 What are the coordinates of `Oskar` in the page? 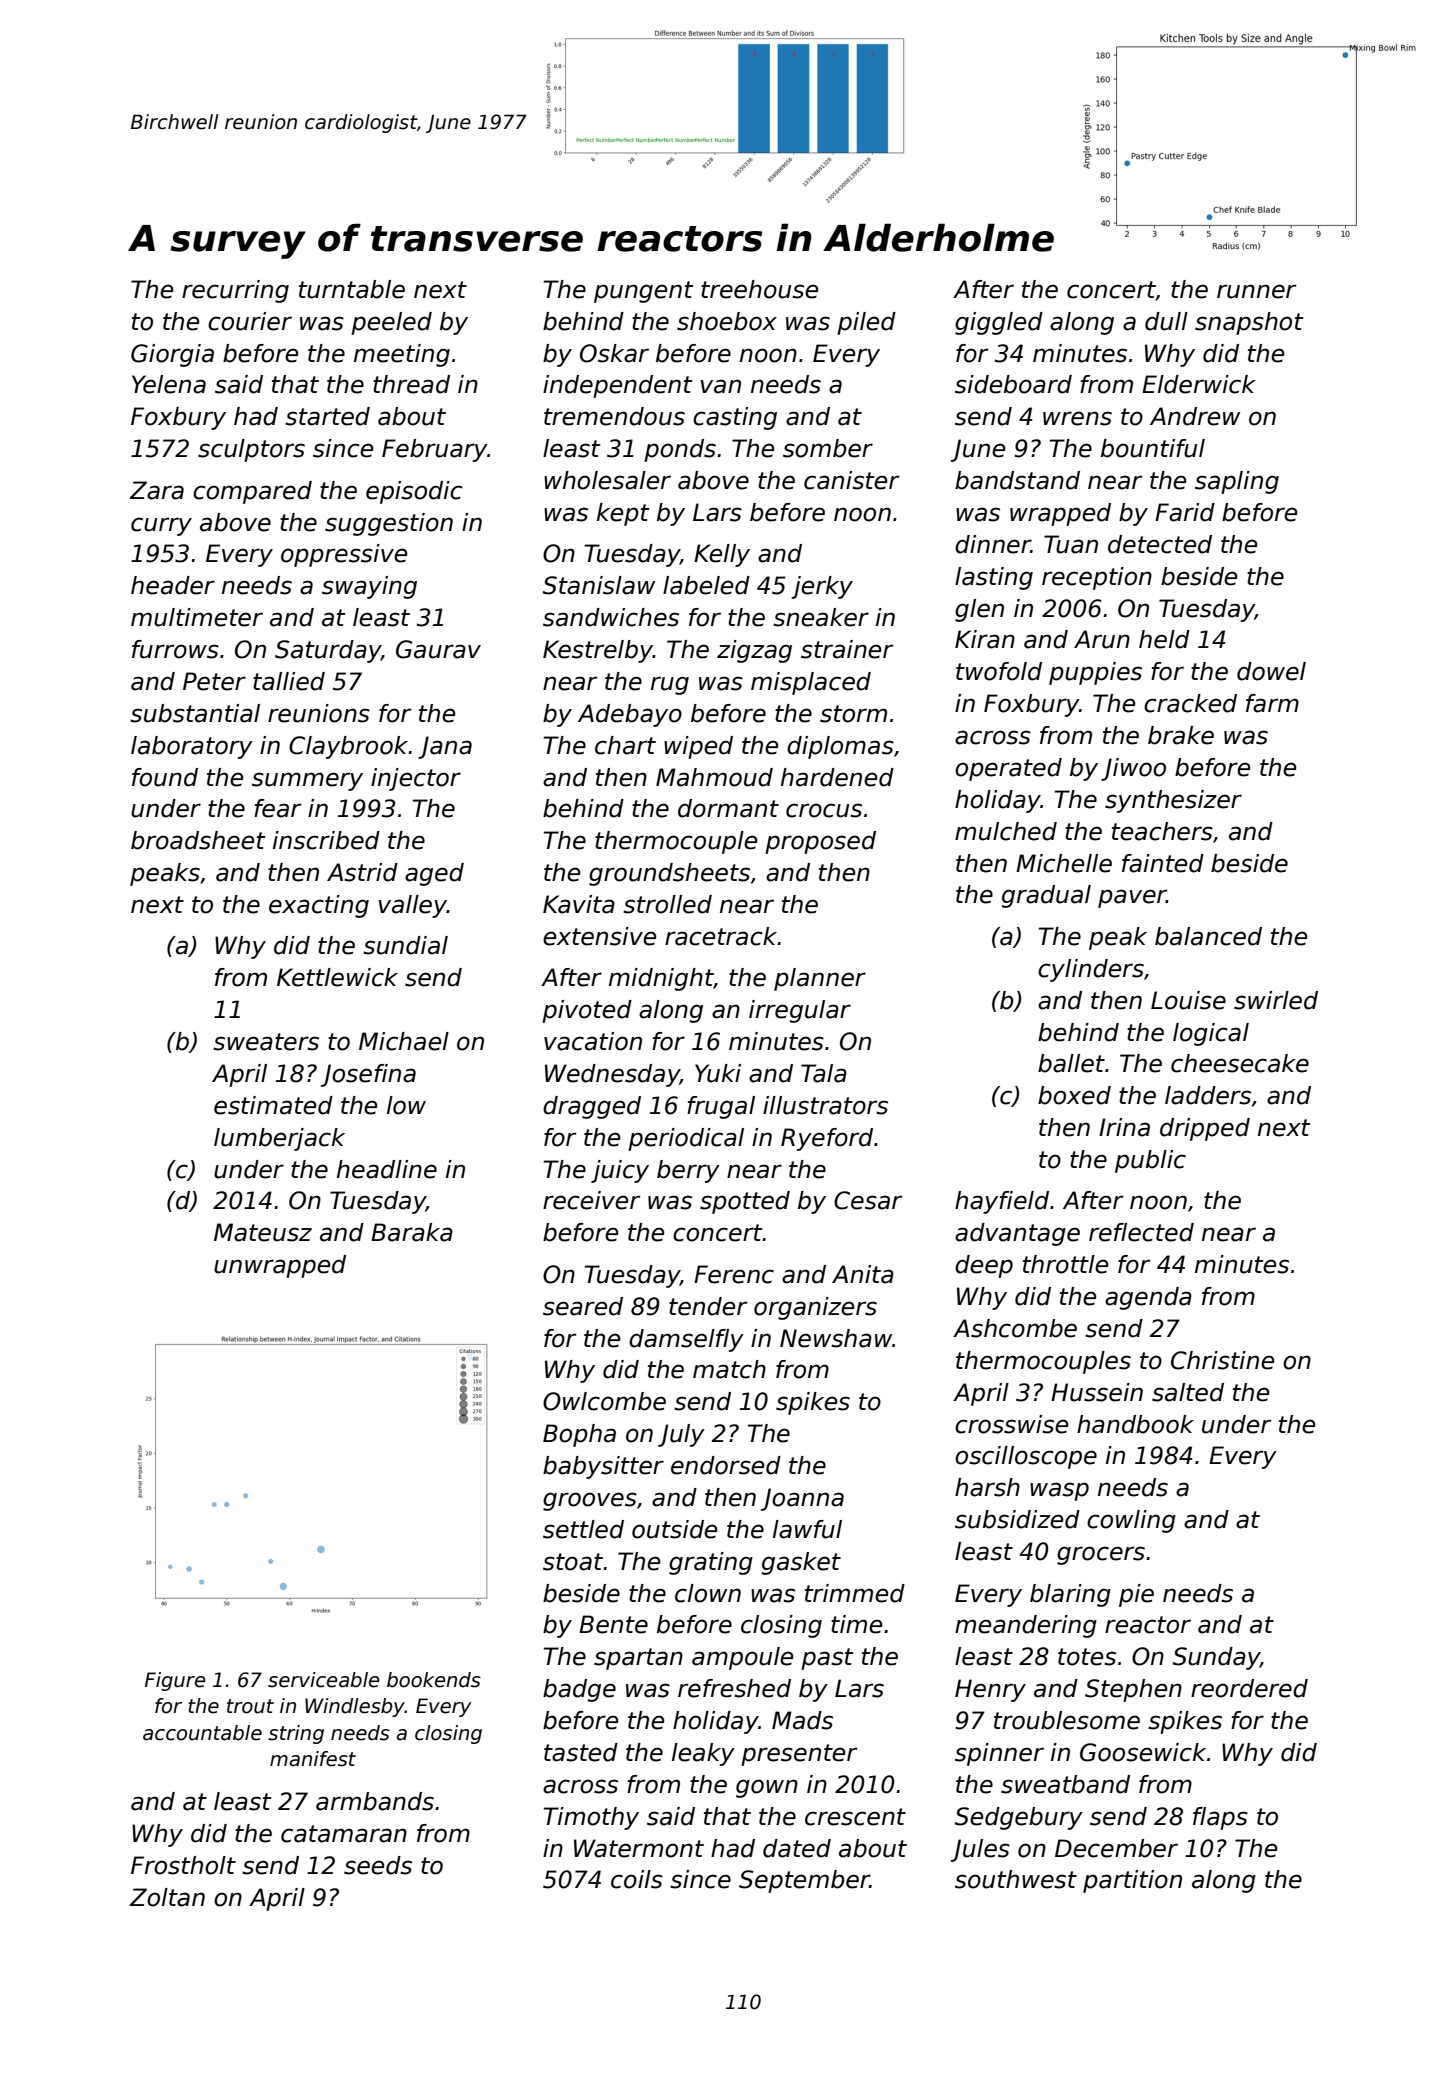 It's located at (614, 353).
